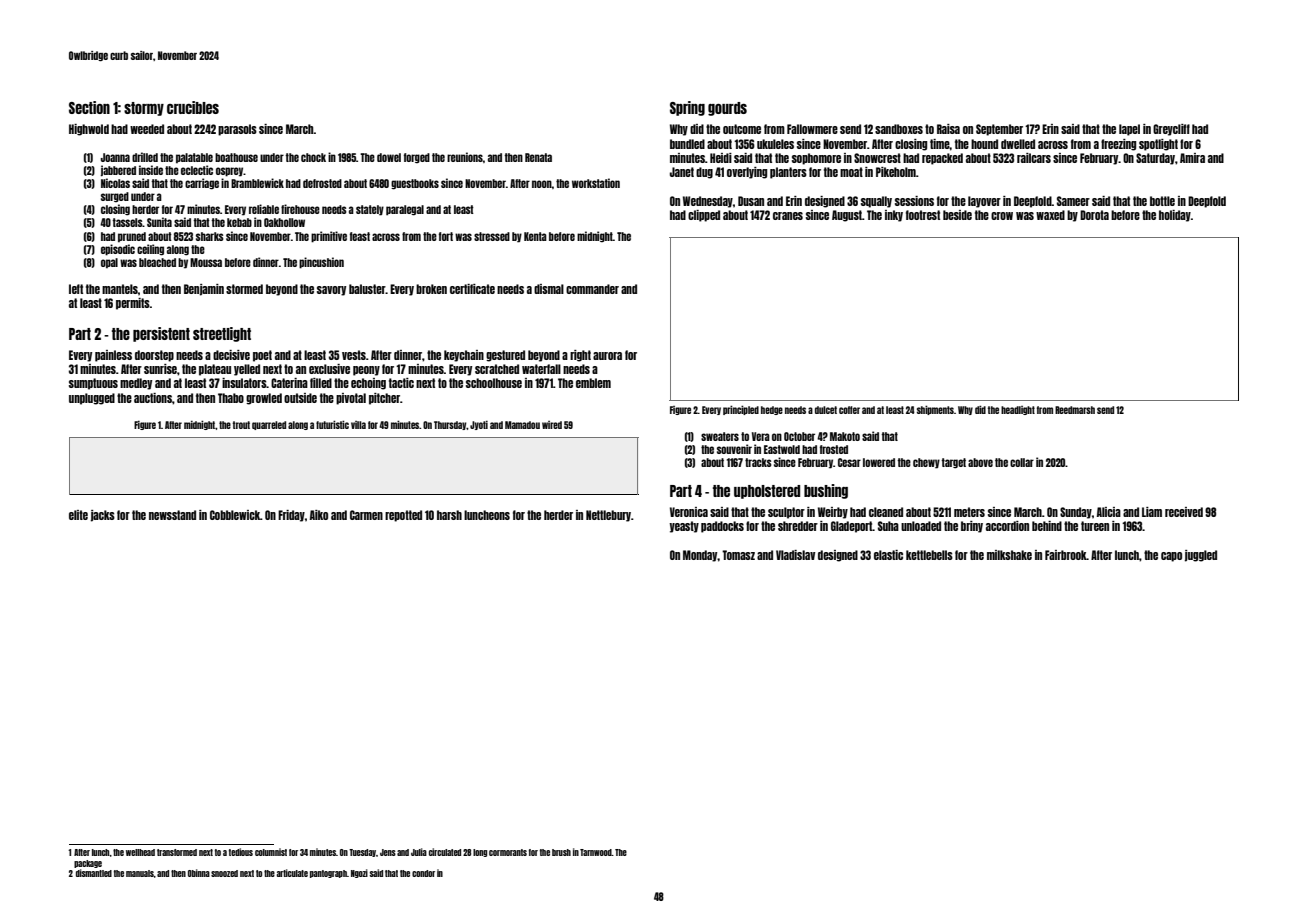 The width and height of the screenshot is (1308, 924). What do you see at coordinates (1075, 410) in the screenshot?
I see `Reedmarsh` at bounding box center [1075, 410].
